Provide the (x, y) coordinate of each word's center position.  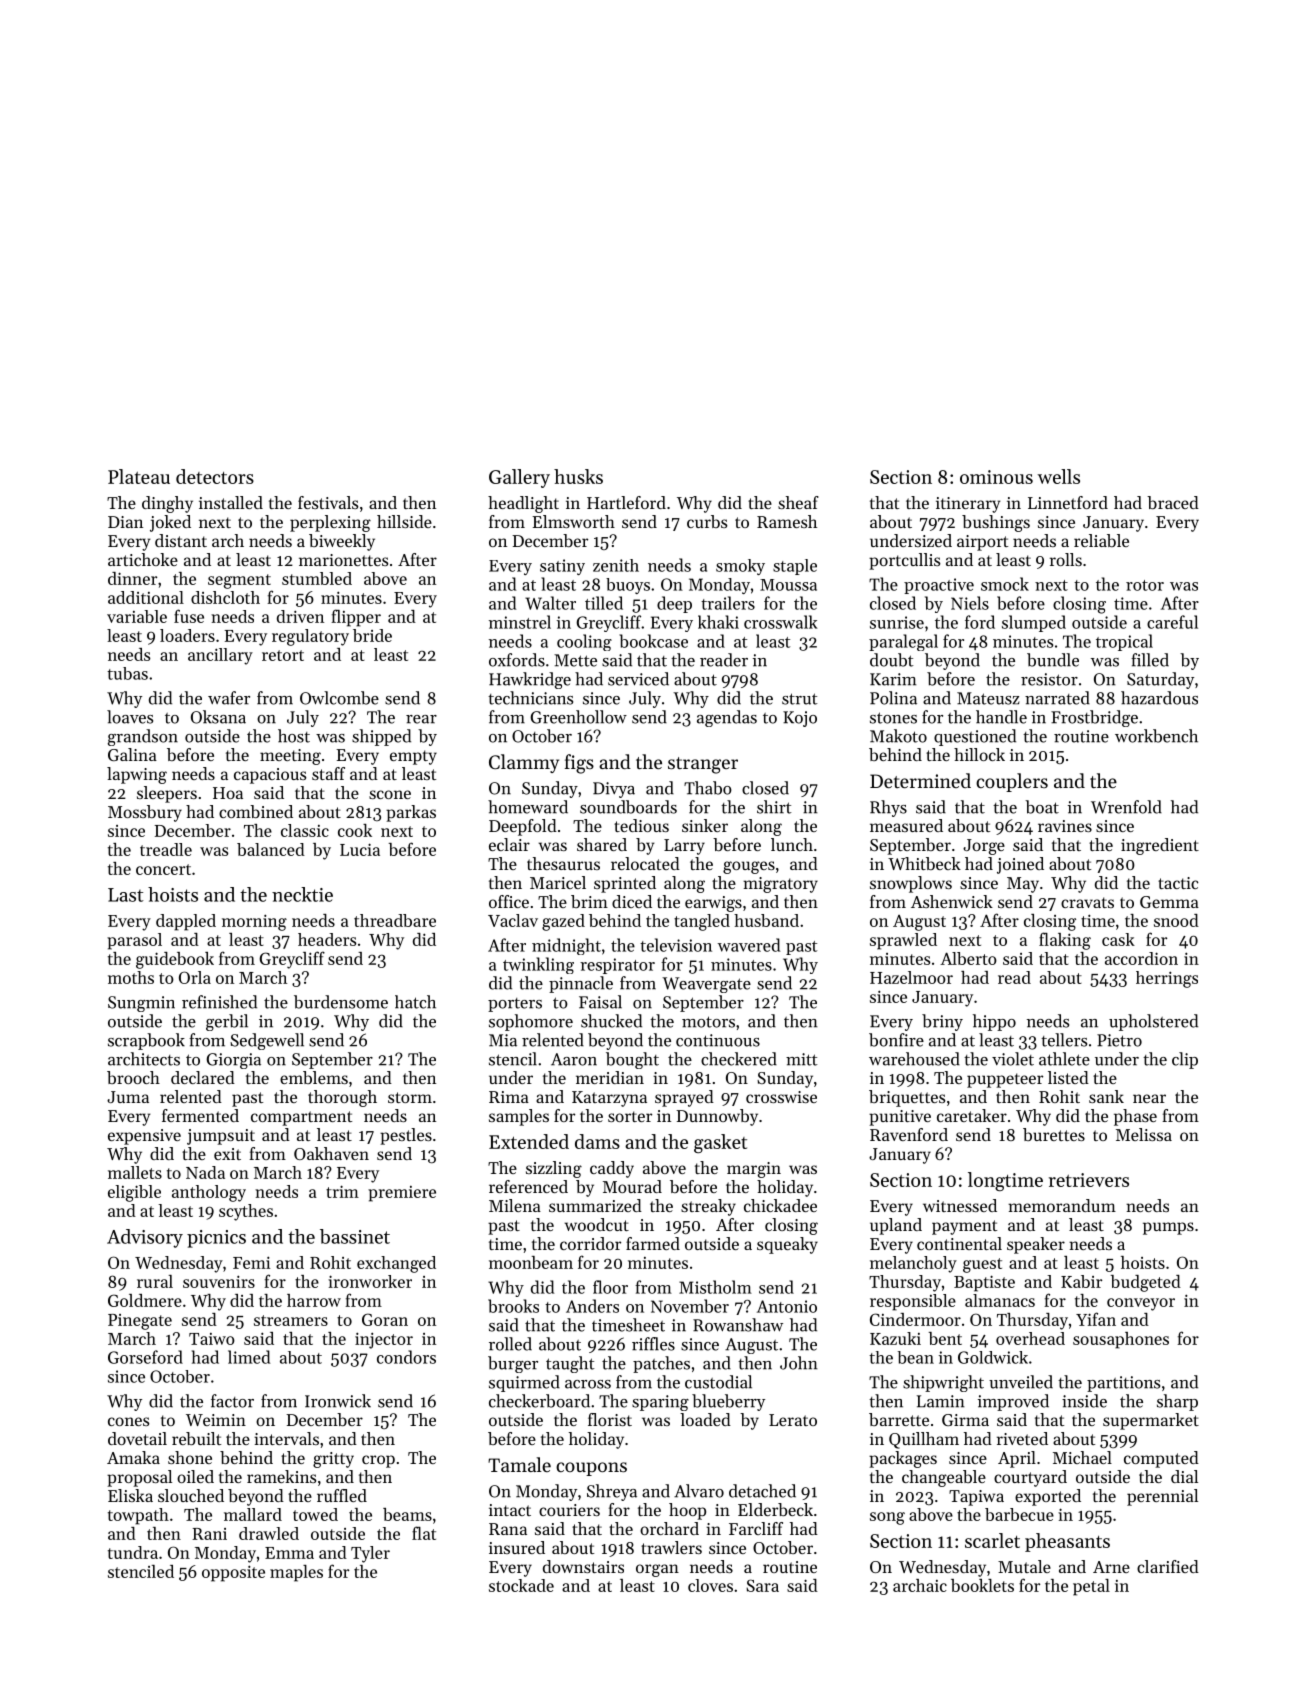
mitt (802, 1059)
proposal (139, 1478)
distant (181, 540)
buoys (628, 586)
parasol (134, 941)
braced (1173, 502)
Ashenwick (952, 901)
